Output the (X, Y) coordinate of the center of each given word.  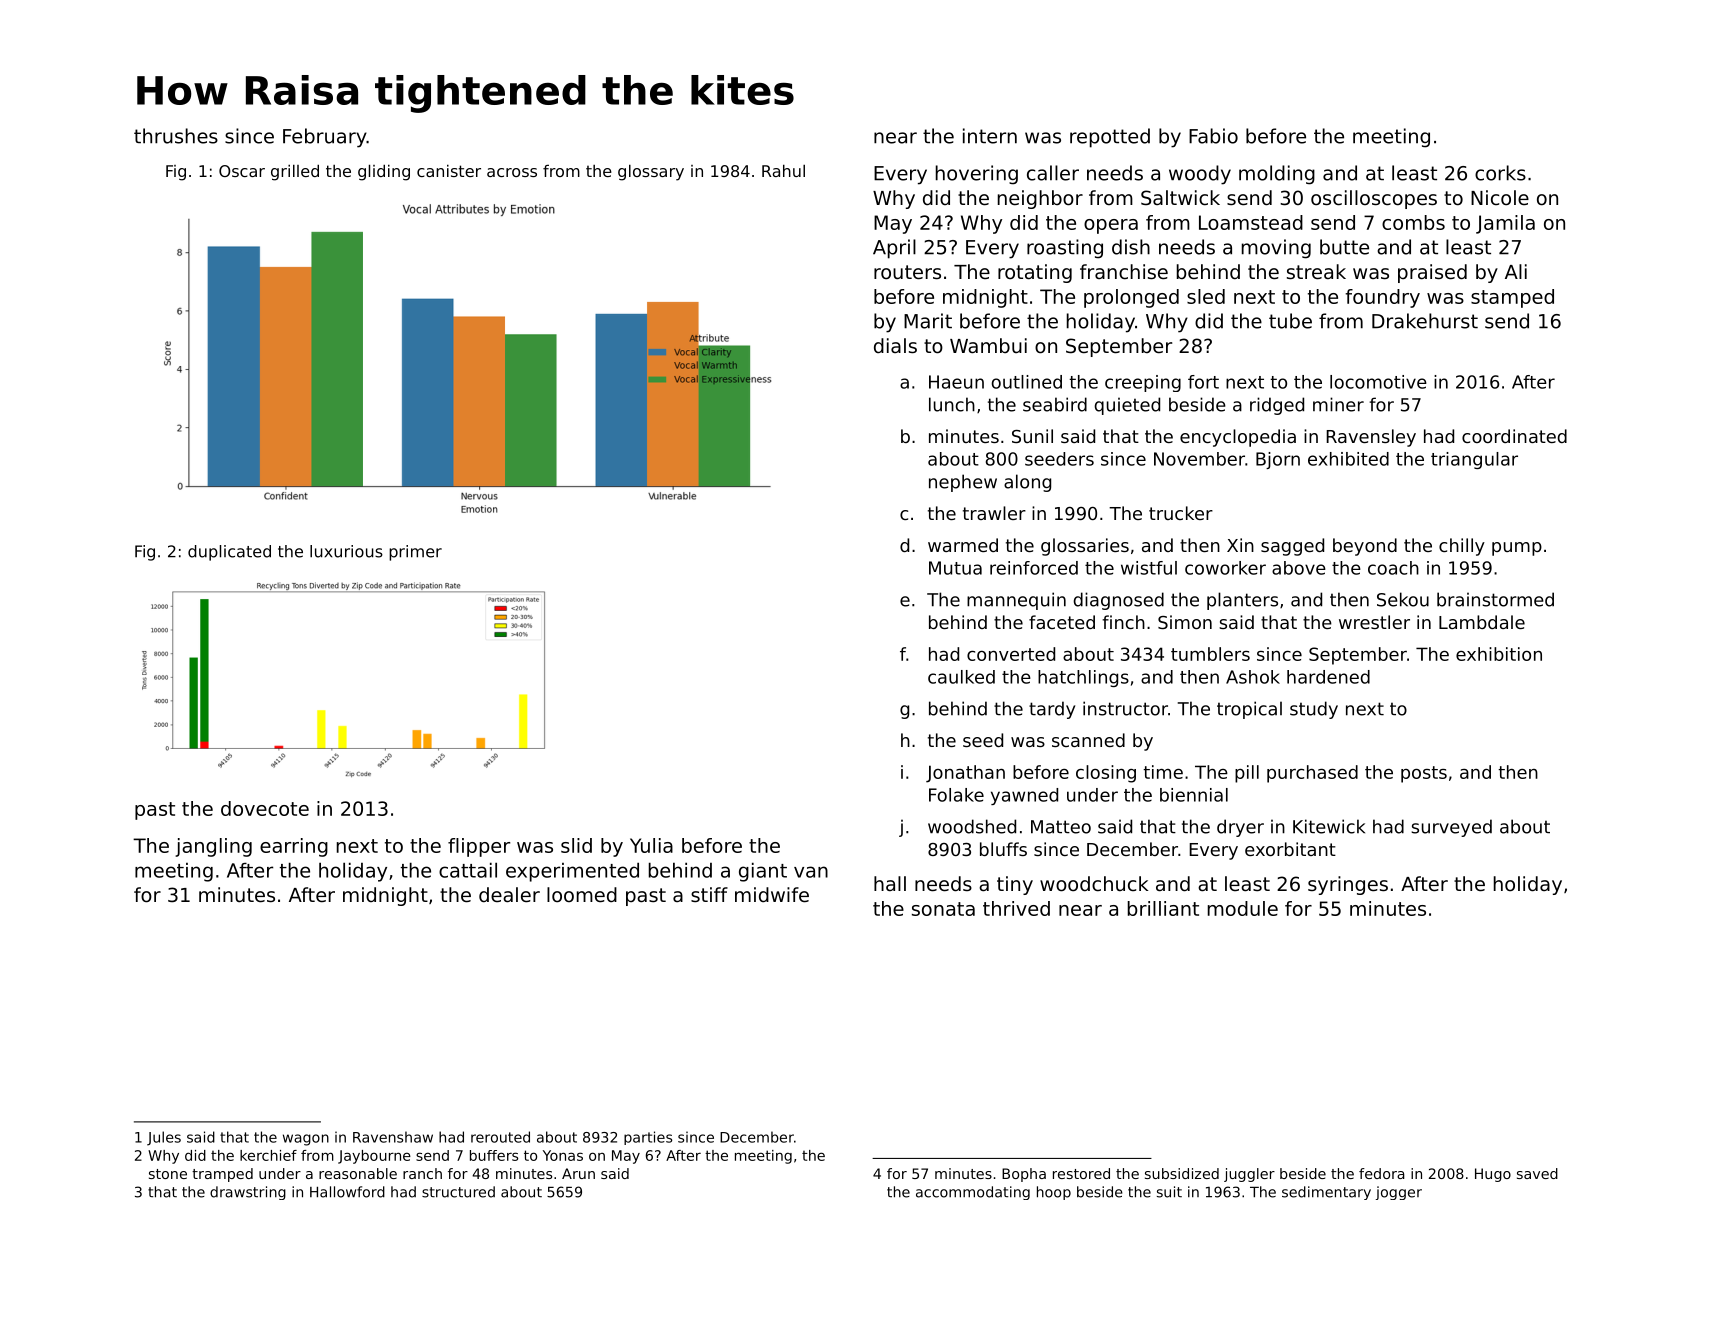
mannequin (1016, 601)
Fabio (1213, 136)
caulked (961, 677)
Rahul (783, 170)
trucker (1181, 513)
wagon (306, 1140)
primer (415, 553)
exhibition (1499, 654)
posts (1424, 774)
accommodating (973, 1193)
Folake (956, 795)
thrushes (176, 136)
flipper (479, 847)
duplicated (229, 553)
